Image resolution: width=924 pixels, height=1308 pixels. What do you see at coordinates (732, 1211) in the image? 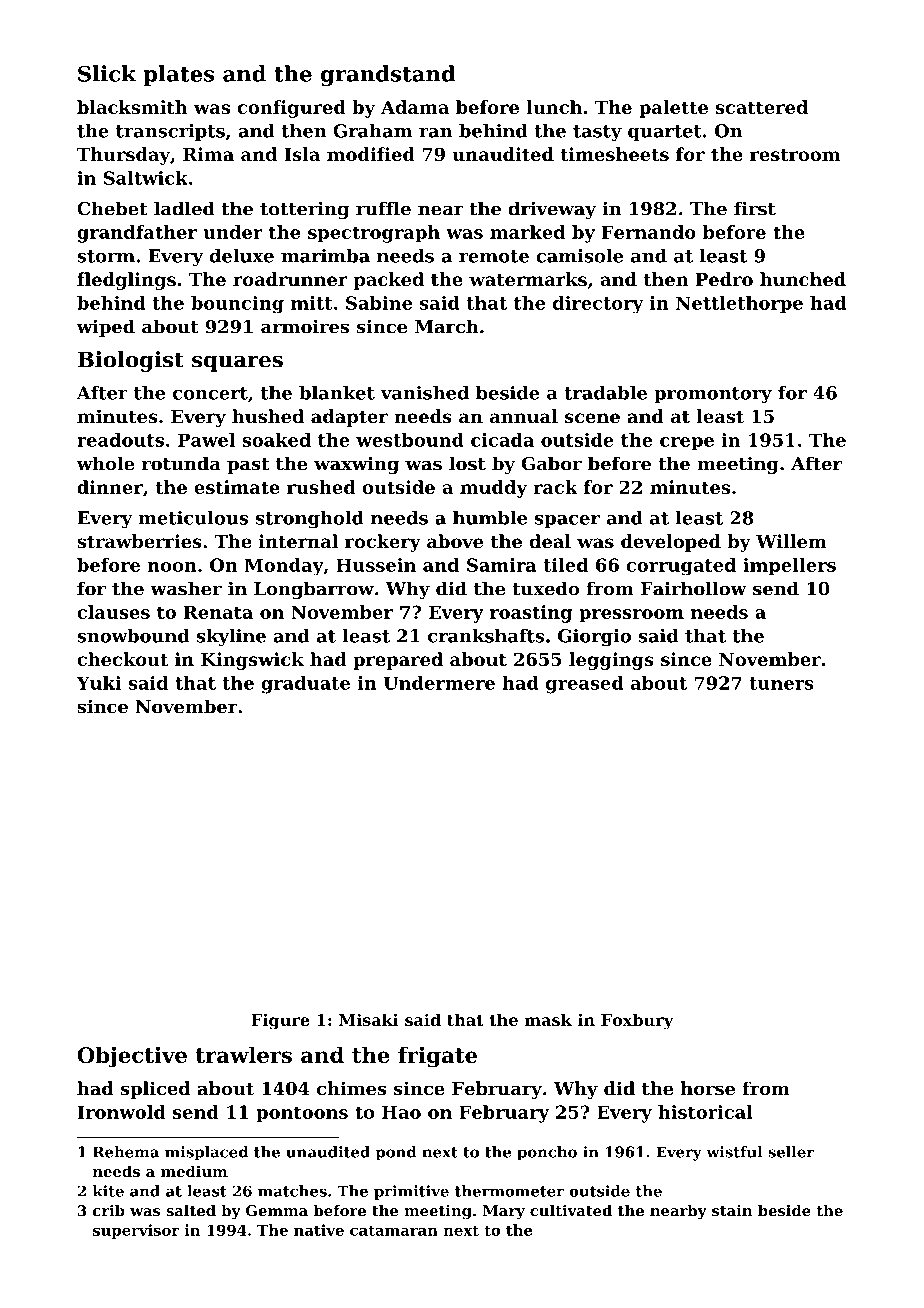
I see `stain` at bounding box center [732, 1211].
